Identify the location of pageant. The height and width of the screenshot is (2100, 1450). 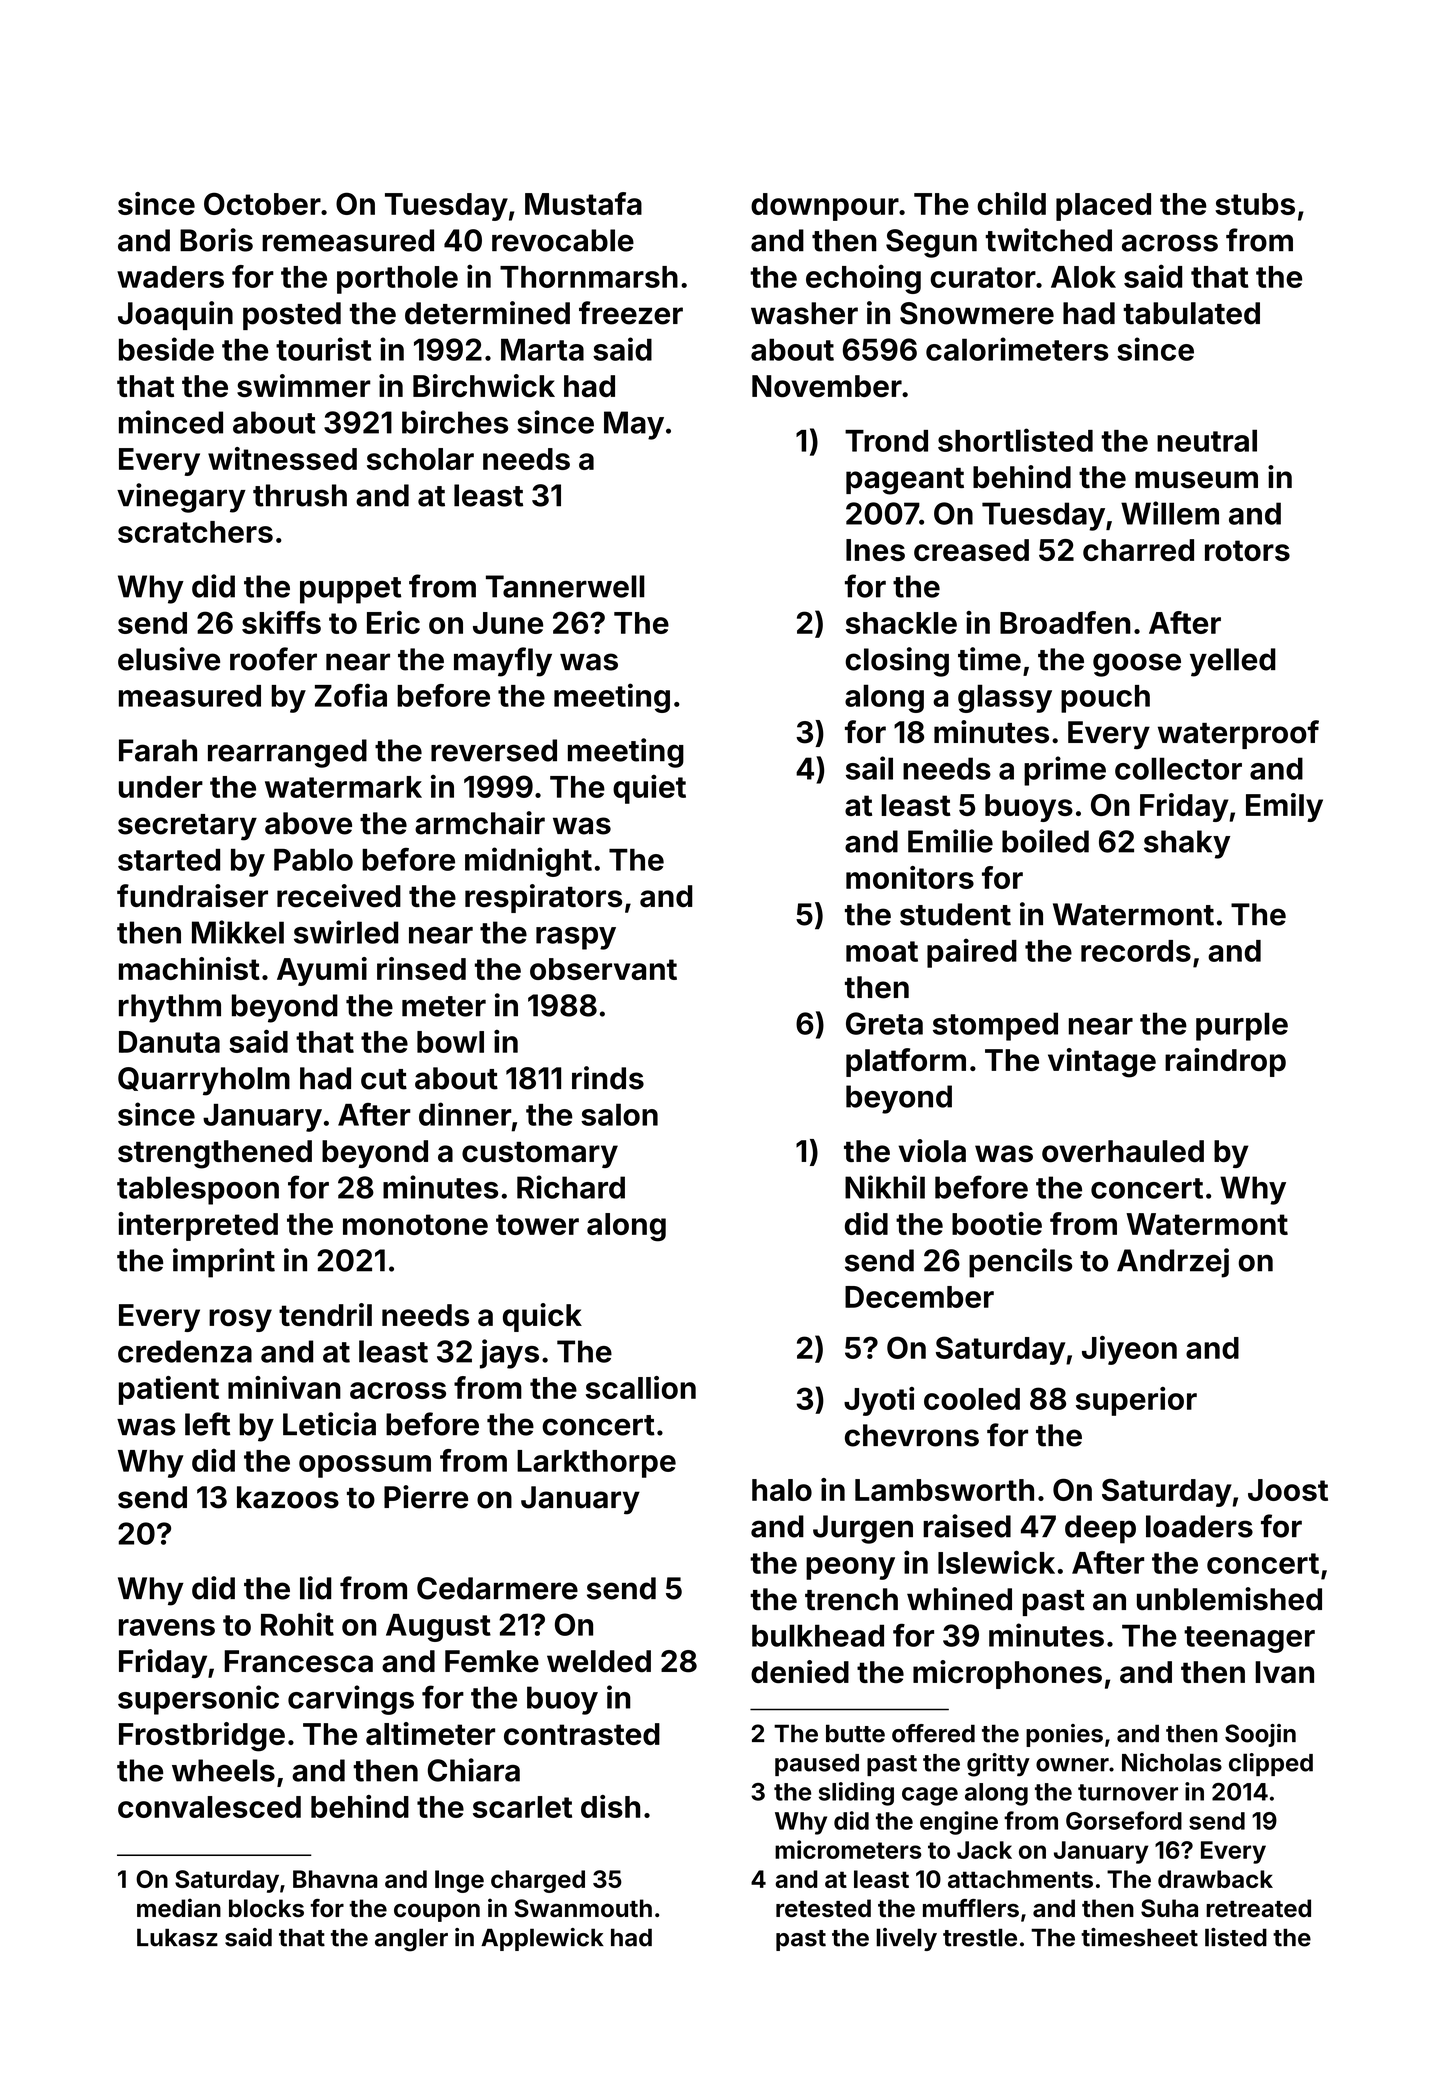
(905, 481).
